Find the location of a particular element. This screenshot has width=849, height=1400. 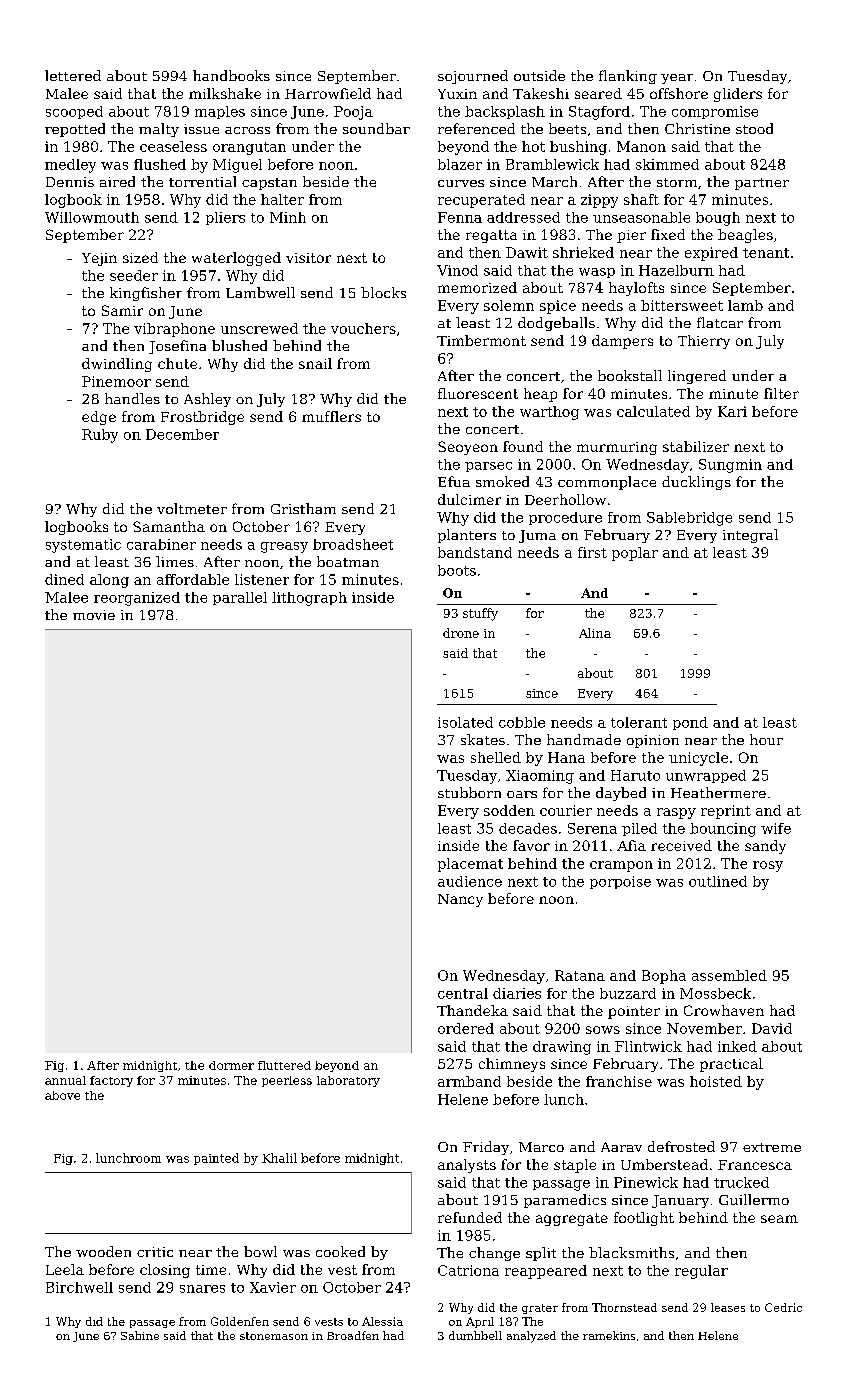

recuperated is located at coordinates (481, 201).
